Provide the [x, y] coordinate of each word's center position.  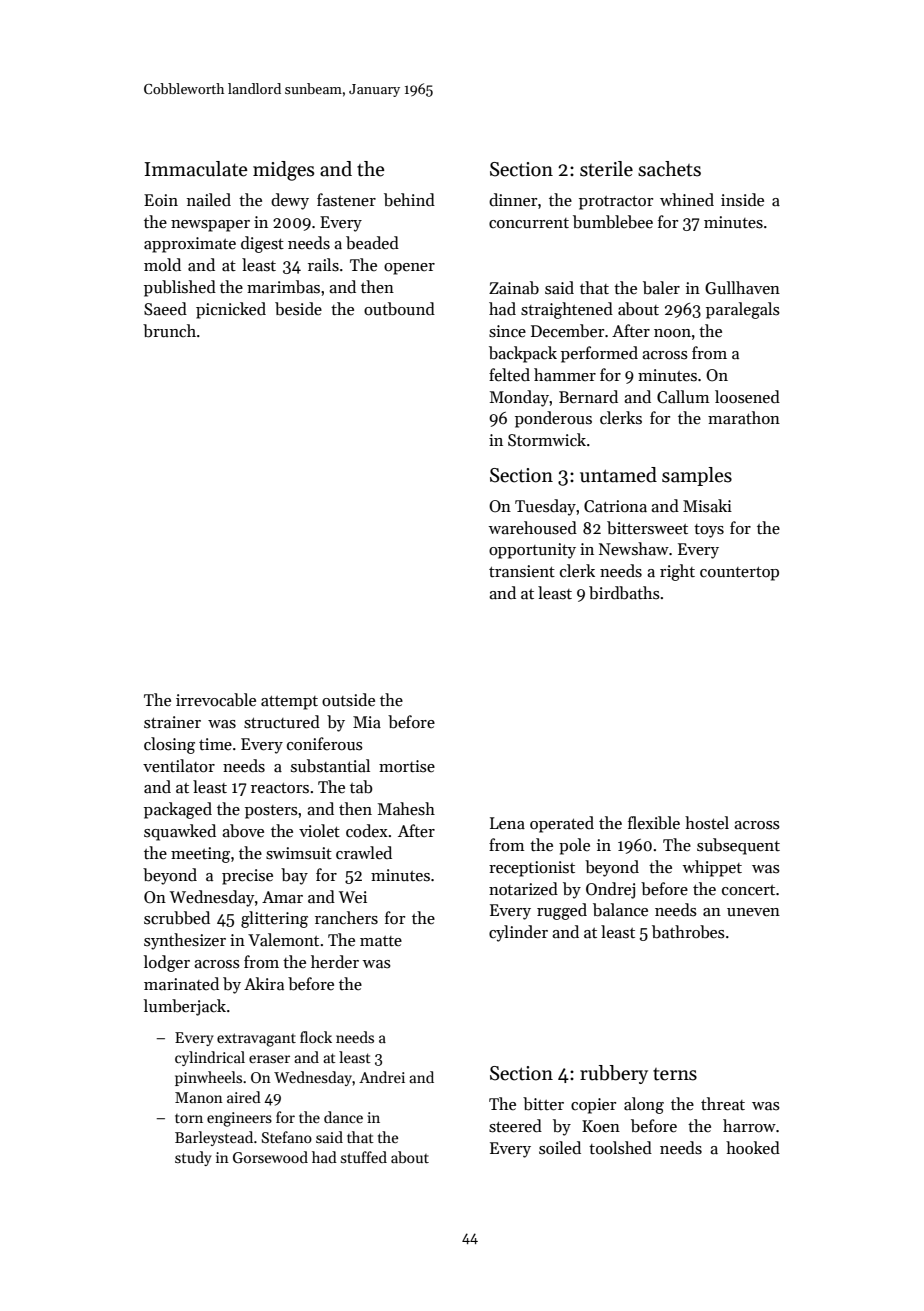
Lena [507, 823]
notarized [523, 889]
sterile [606, 169]
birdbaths [624, 593]
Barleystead [214, 1138]
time [215, 744]
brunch [169, 331]
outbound [399, 309]
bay [294, 876]
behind [409, 200]
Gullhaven [742, 288]
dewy [290, 201]
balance [620, 910]
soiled [560, 1148]
